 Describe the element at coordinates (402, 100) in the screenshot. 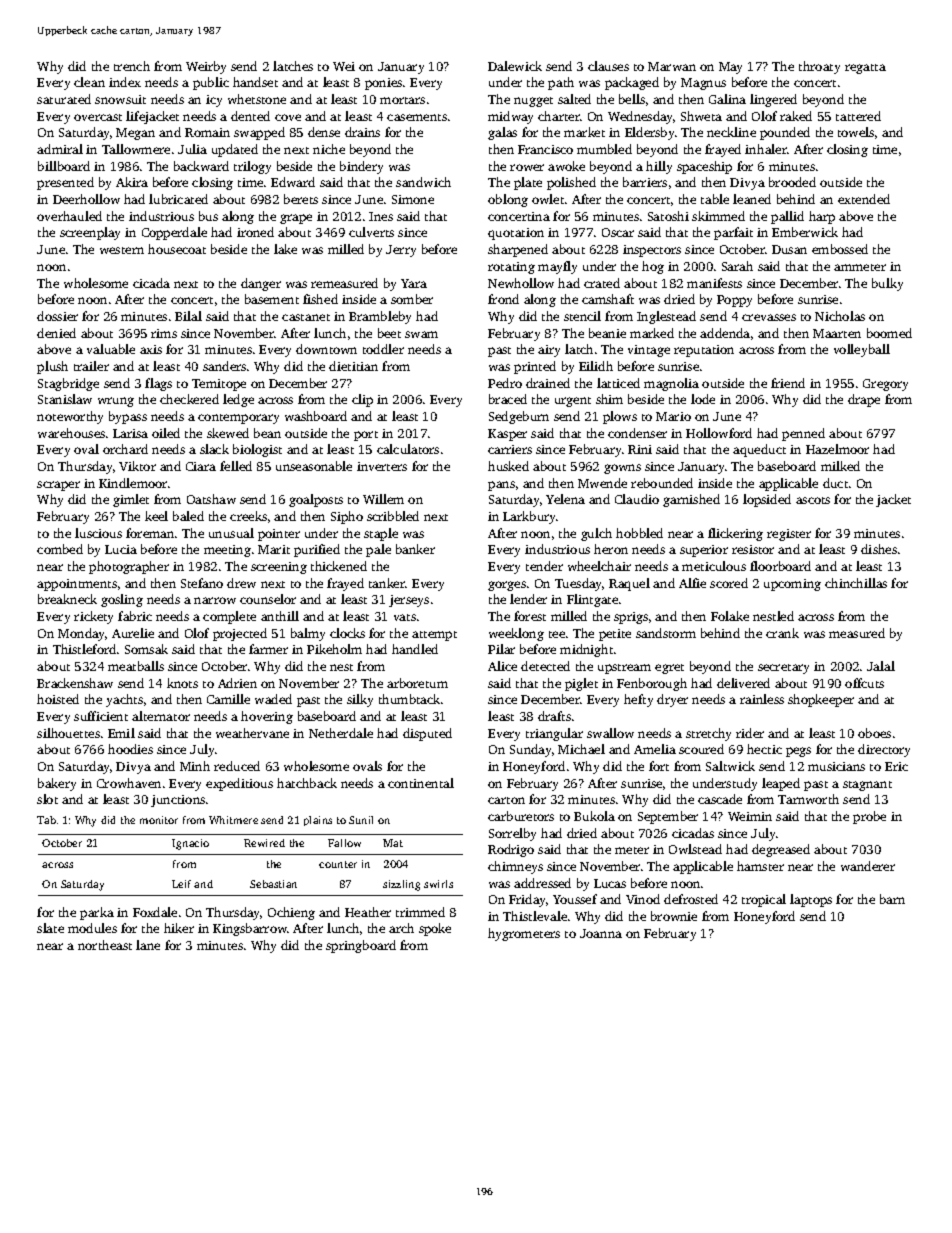

I see `mortars` at that location.
